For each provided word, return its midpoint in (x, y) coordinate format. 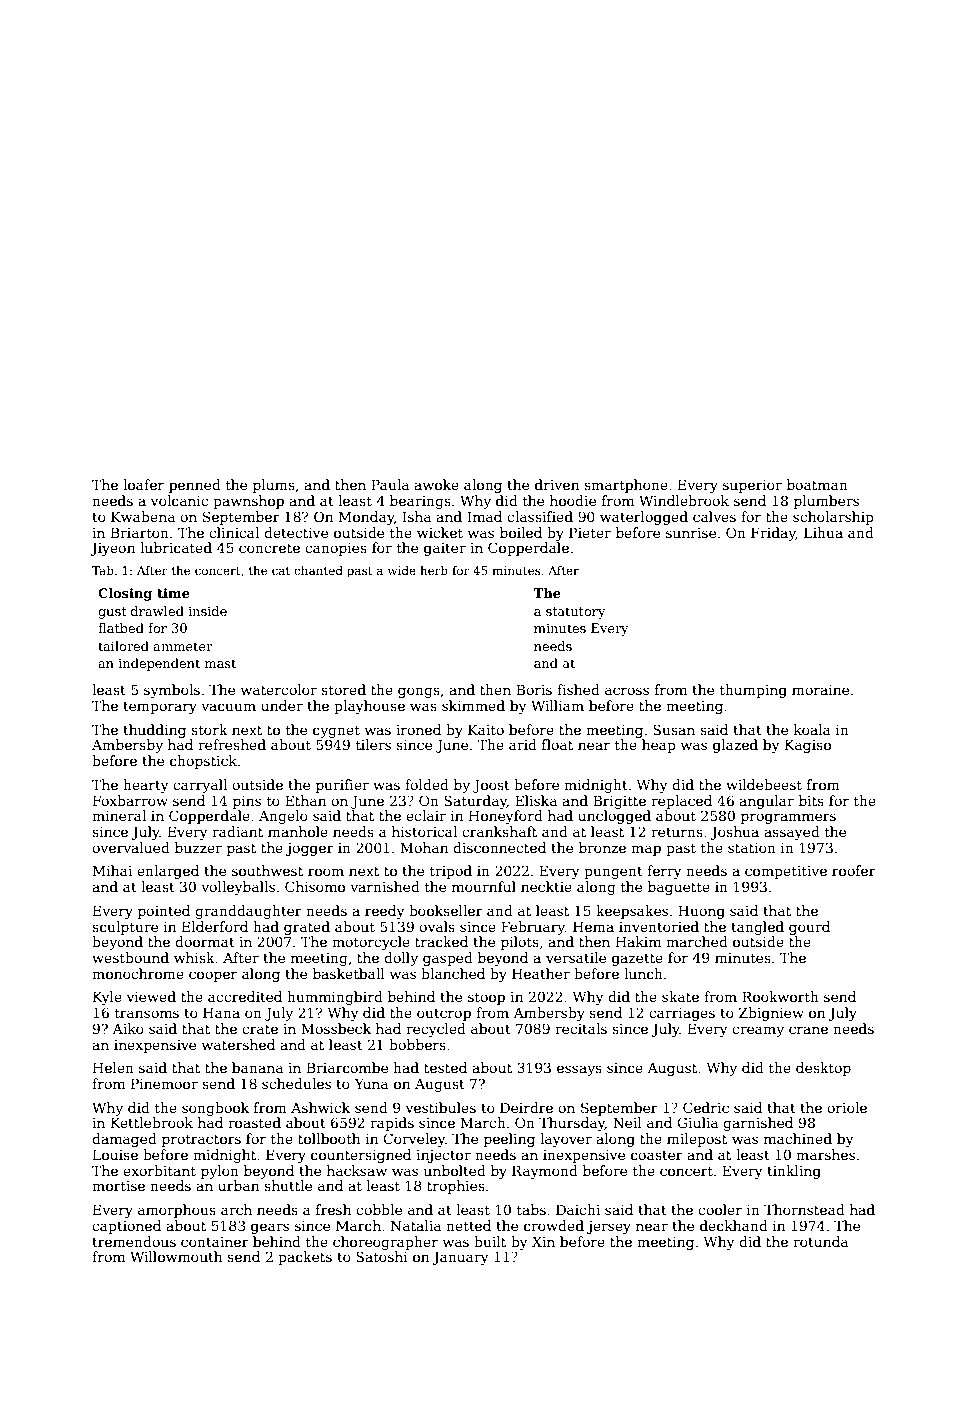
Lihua (823, 532)
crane (808, 1030)
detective (296, 532)
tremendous (134, 1241)
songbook (215, 1109)
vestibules (441, 1107)
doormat (205, 941)
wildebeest (764, 784)
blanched (453, 973)
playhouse (369, 707)
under (282, 705)
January (460, 1258)
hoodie (573, 500)
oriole (847, 1107)
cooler (720, 1209)
